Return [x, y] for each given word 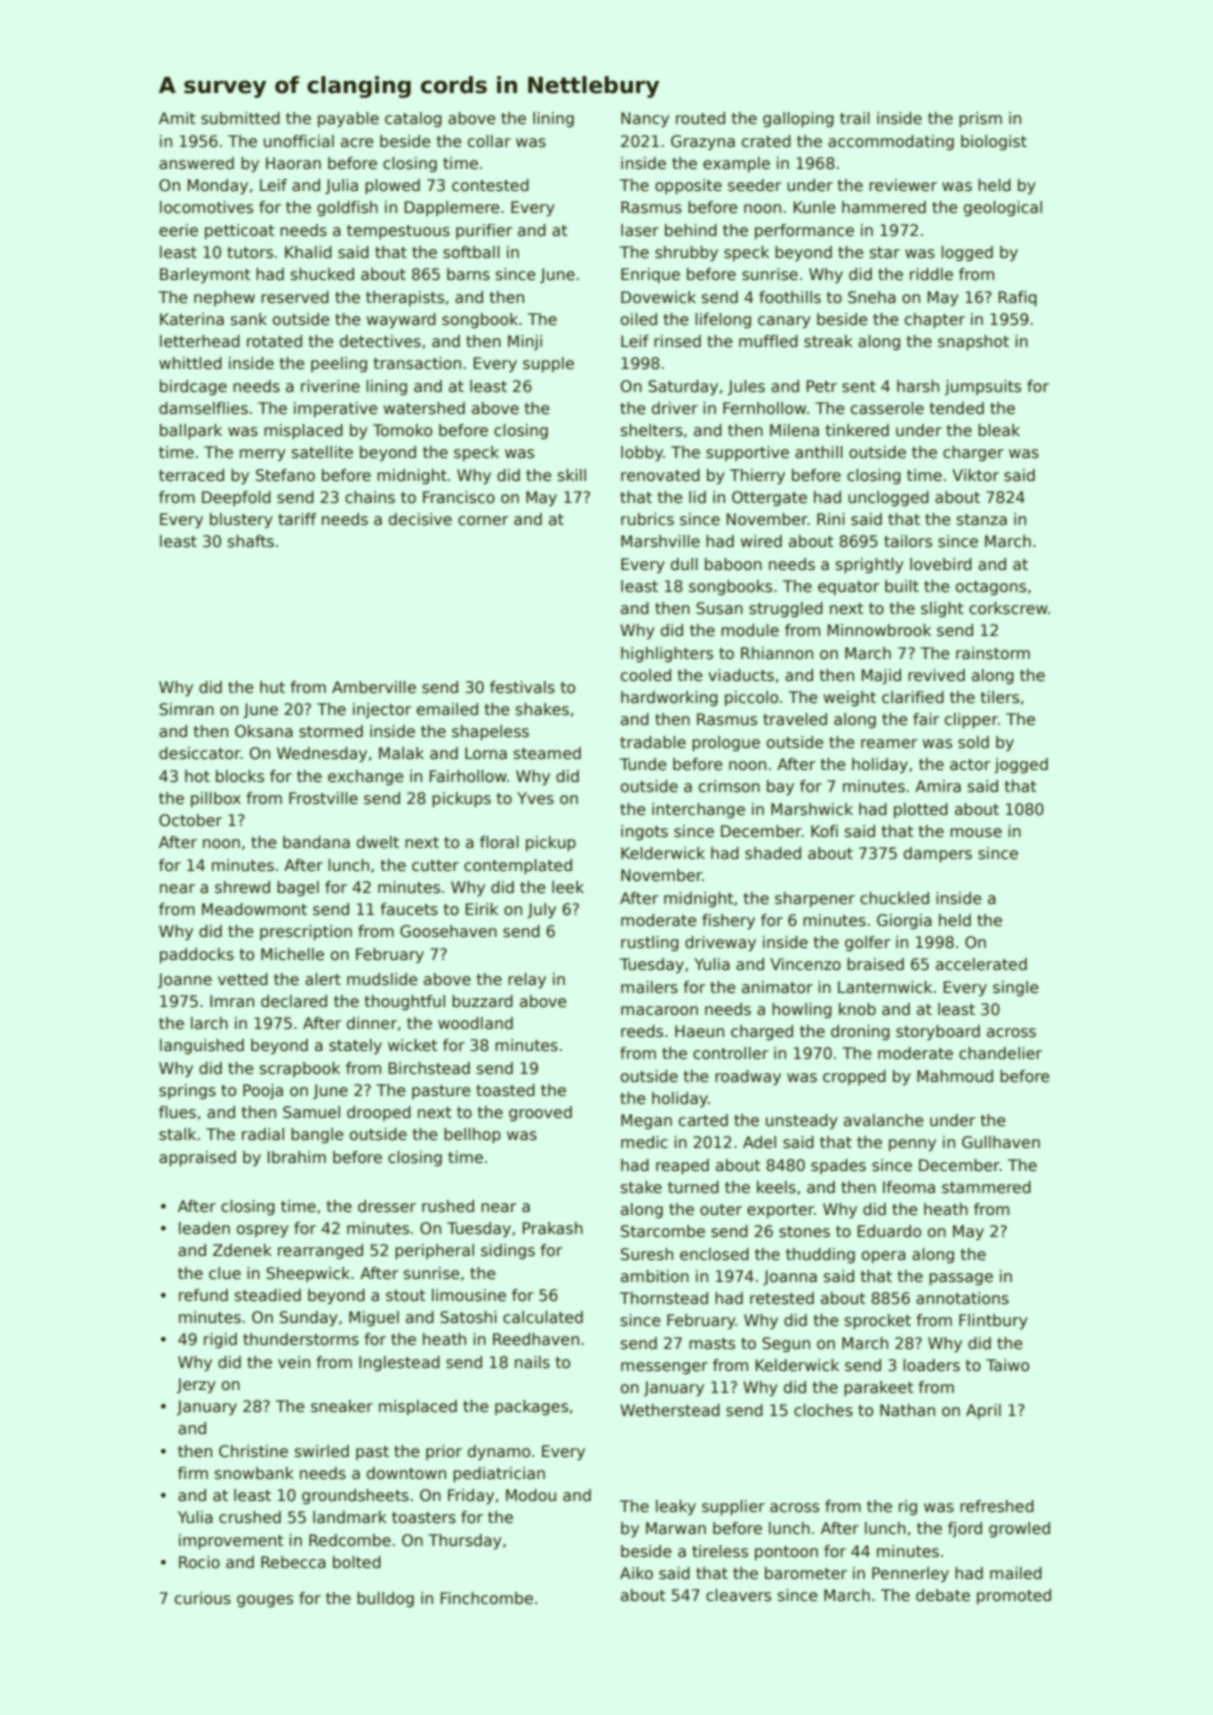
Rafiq [1018, 298]
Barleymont [205, 275]
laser [640, 230]
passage [961, 1279]
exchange [366, 777]
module [750, 630]
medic [644, 1142]
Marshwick [812, 809]
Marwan [676, 1528]
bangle [317, 1135]
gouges [265, 1601]
